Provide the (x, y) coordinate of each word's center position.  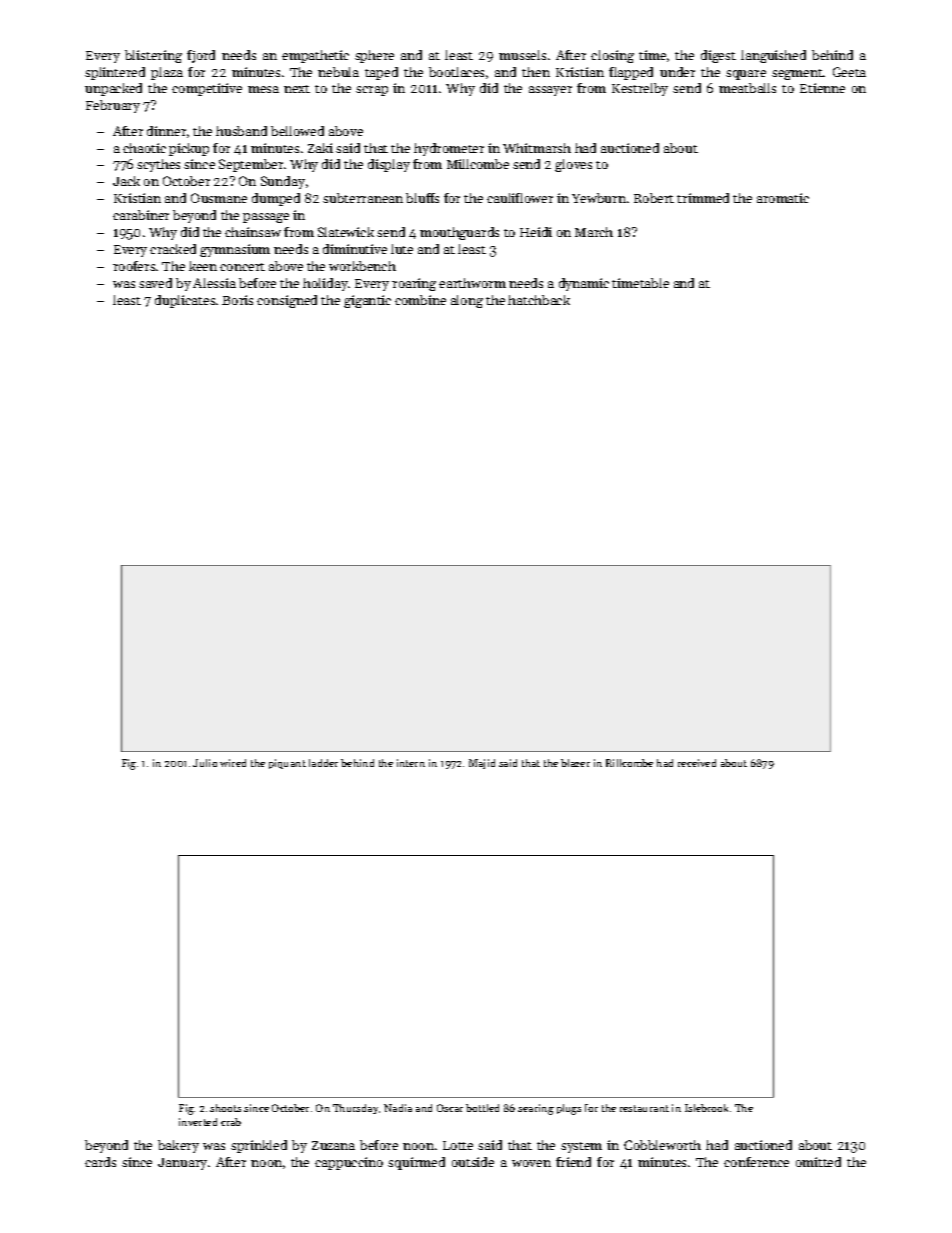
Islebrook (706, 1108)
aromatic (783, 198)
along (467, 301)
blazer (575, 763)
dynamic (584, 284)
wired (233, 763)
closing (612, 56)
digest (718, 56)
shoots (225, 1108)
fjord (201, 56)
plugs (569, 1109)
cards (100, 1162)
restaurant (644, 1108)
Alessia (214, 283)
